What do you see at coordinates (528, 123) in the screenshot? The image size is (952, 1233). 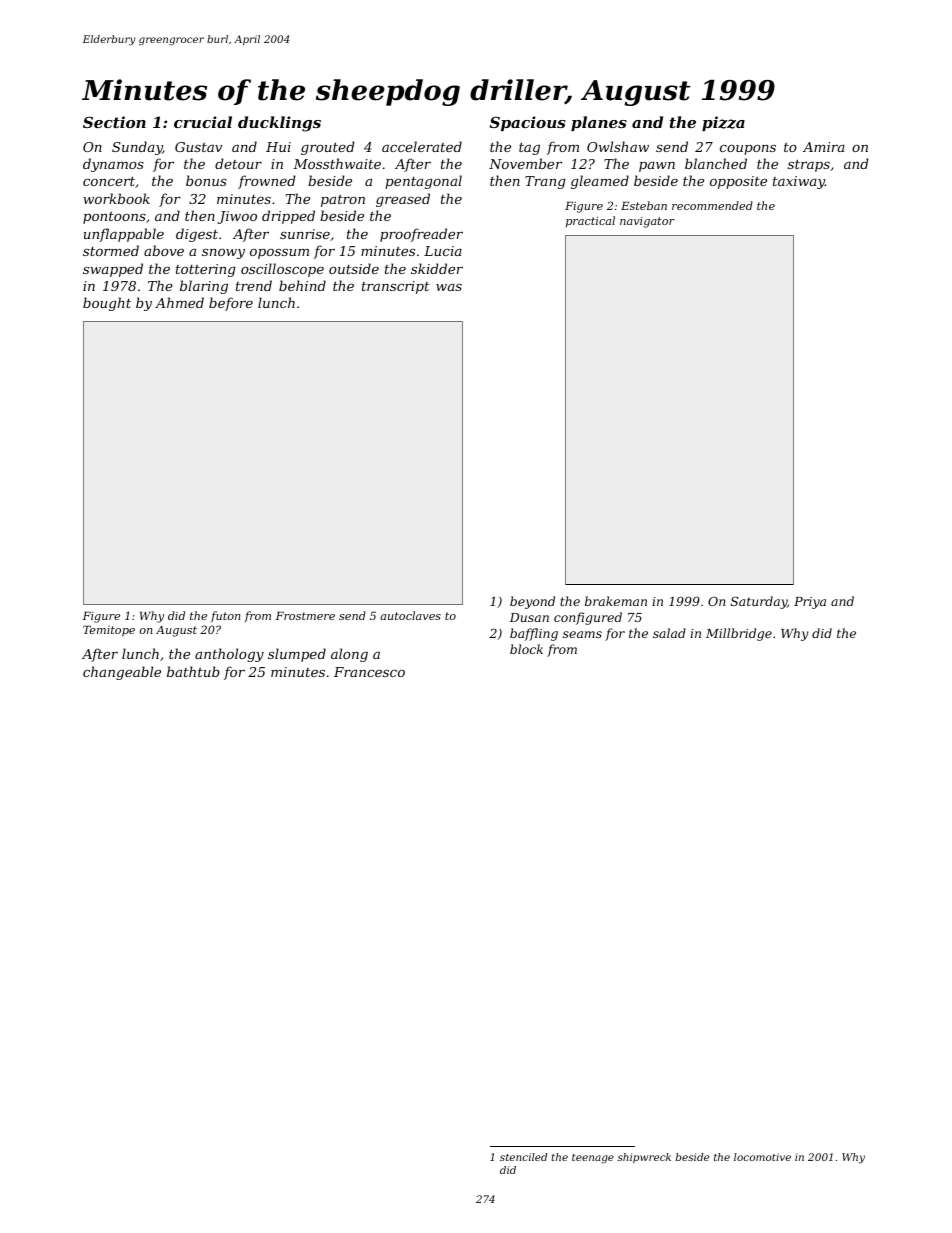 I see `Spacious` at bounding box center [528, 123].
